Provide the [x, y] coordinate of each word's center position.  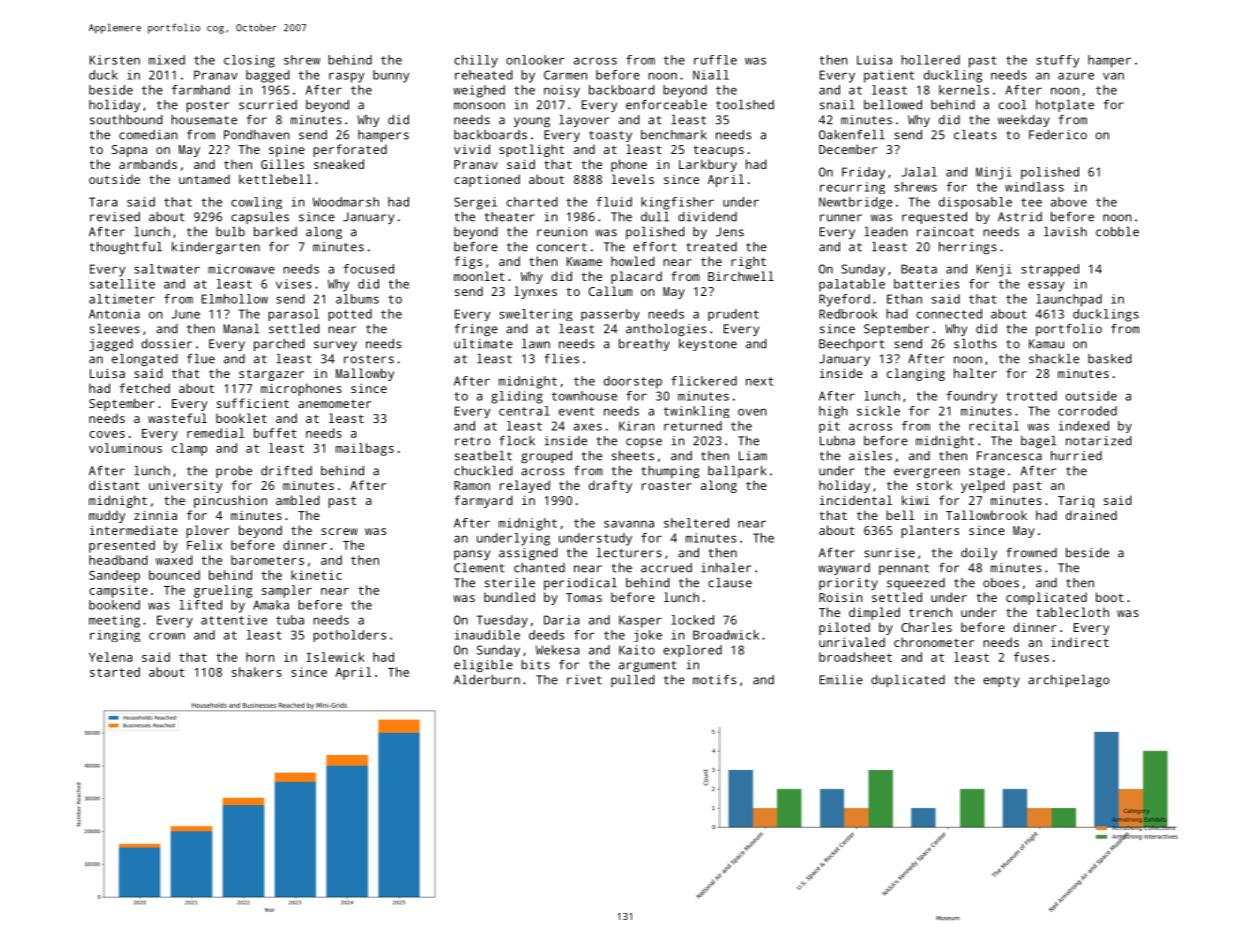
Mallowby [365, 374]
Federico [1058, 135]
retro [472, 441]
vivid [472, 149]
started [115, 672]
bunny [391, 76]
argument [648, 666]
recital [994, 426]
